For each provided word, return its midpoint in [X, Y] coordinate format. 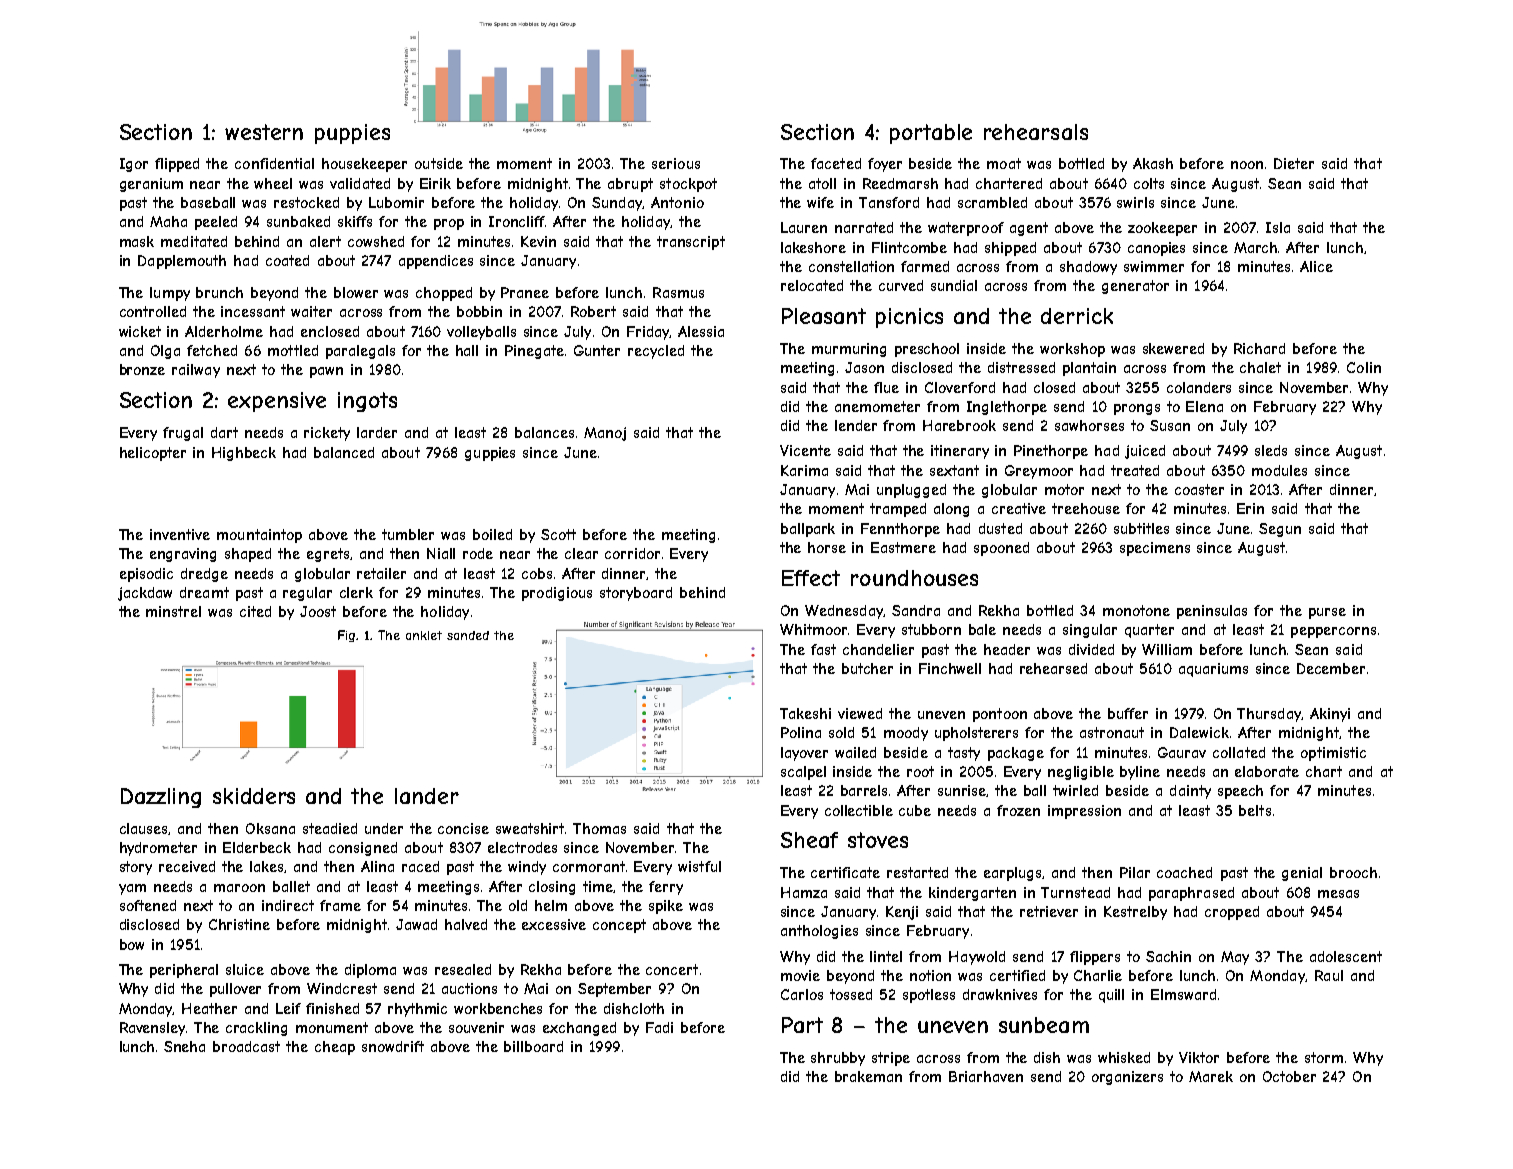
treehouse [1086, 508]
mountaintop [259, 536]
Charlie [1098, 975]
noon [1247, 165]
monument [332, 1027]
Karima [804, 470]
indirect [288, 905]
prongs [1137, 409]
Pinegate [534, 352]
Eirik [435, 183]
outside [439, 163]
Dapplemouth [182, 262]
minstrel [173, 611]
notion [930, 975]
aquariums [1213, 670]
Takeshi [805, 713]
